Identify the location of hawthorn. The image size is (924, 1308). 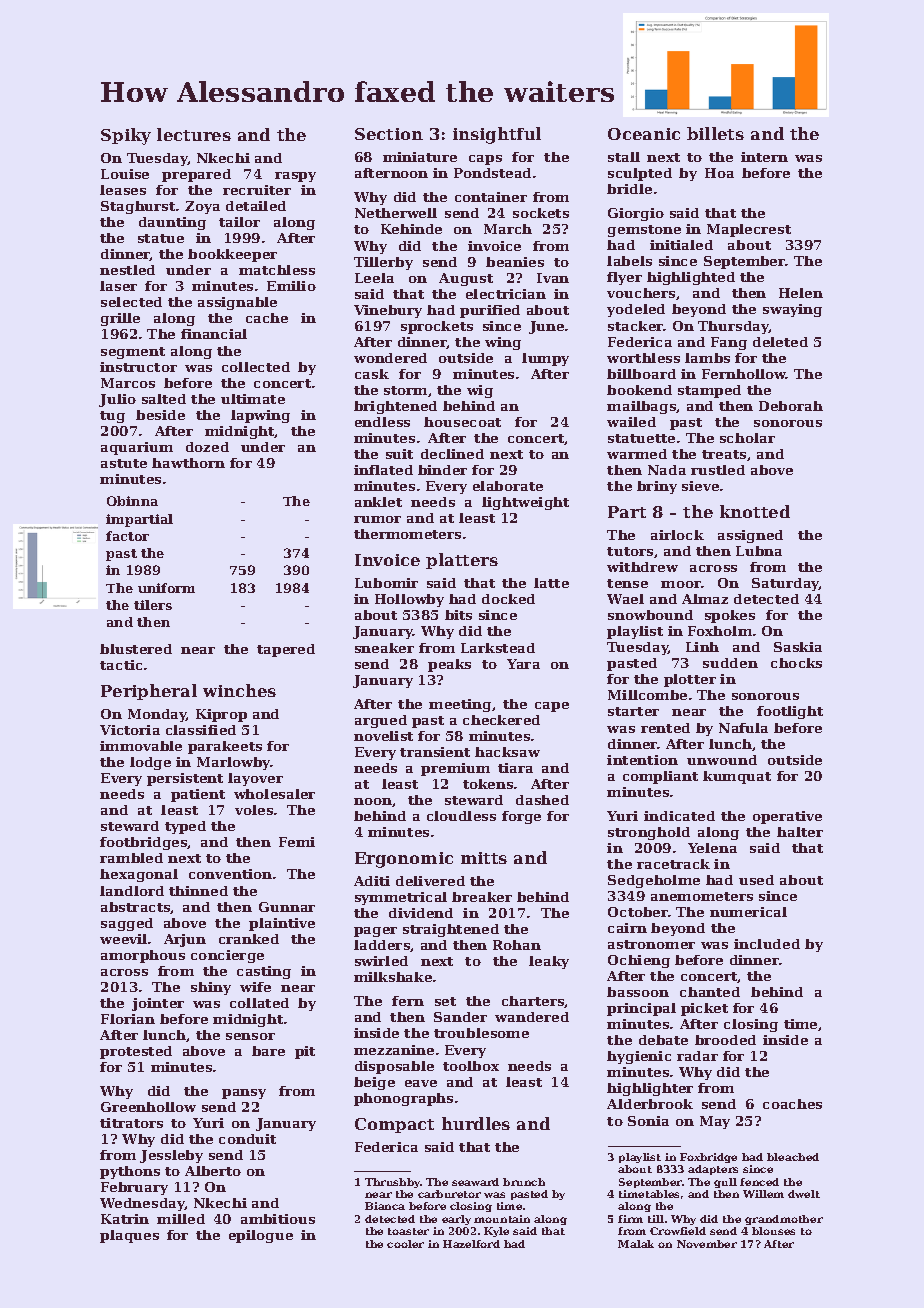
(188, 463).
